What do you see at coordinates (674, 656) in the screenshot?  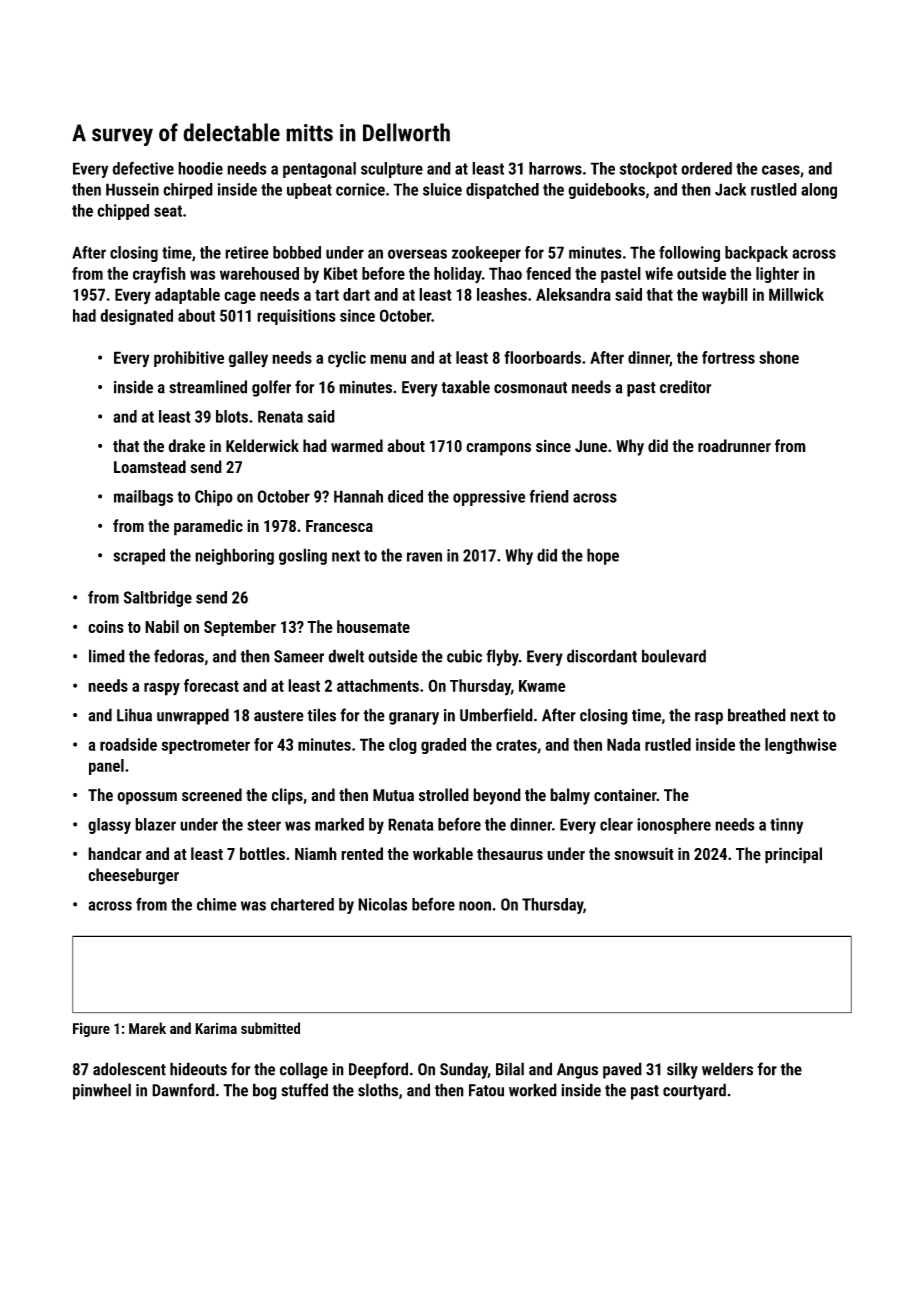 I see `boulevard` at bounding box center [674, 656].
